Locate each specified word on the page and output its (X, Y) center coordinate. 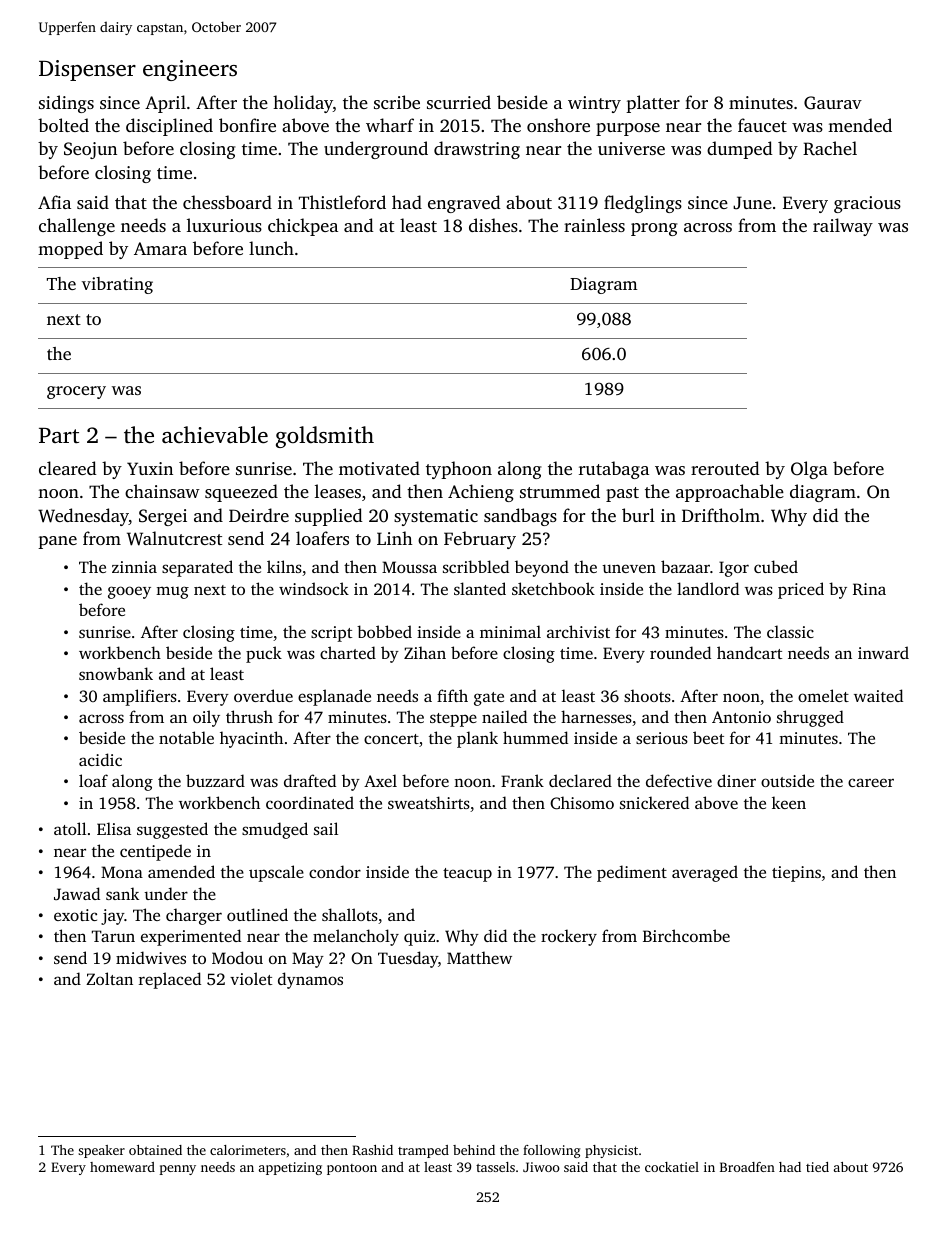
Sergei (163, 517)
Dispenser (87, 70)
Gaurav (833, 103)
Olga (809, 470)
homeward (122, 1167)
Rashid (372, 1150)
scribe (397, 102)
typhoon (459, 470)
